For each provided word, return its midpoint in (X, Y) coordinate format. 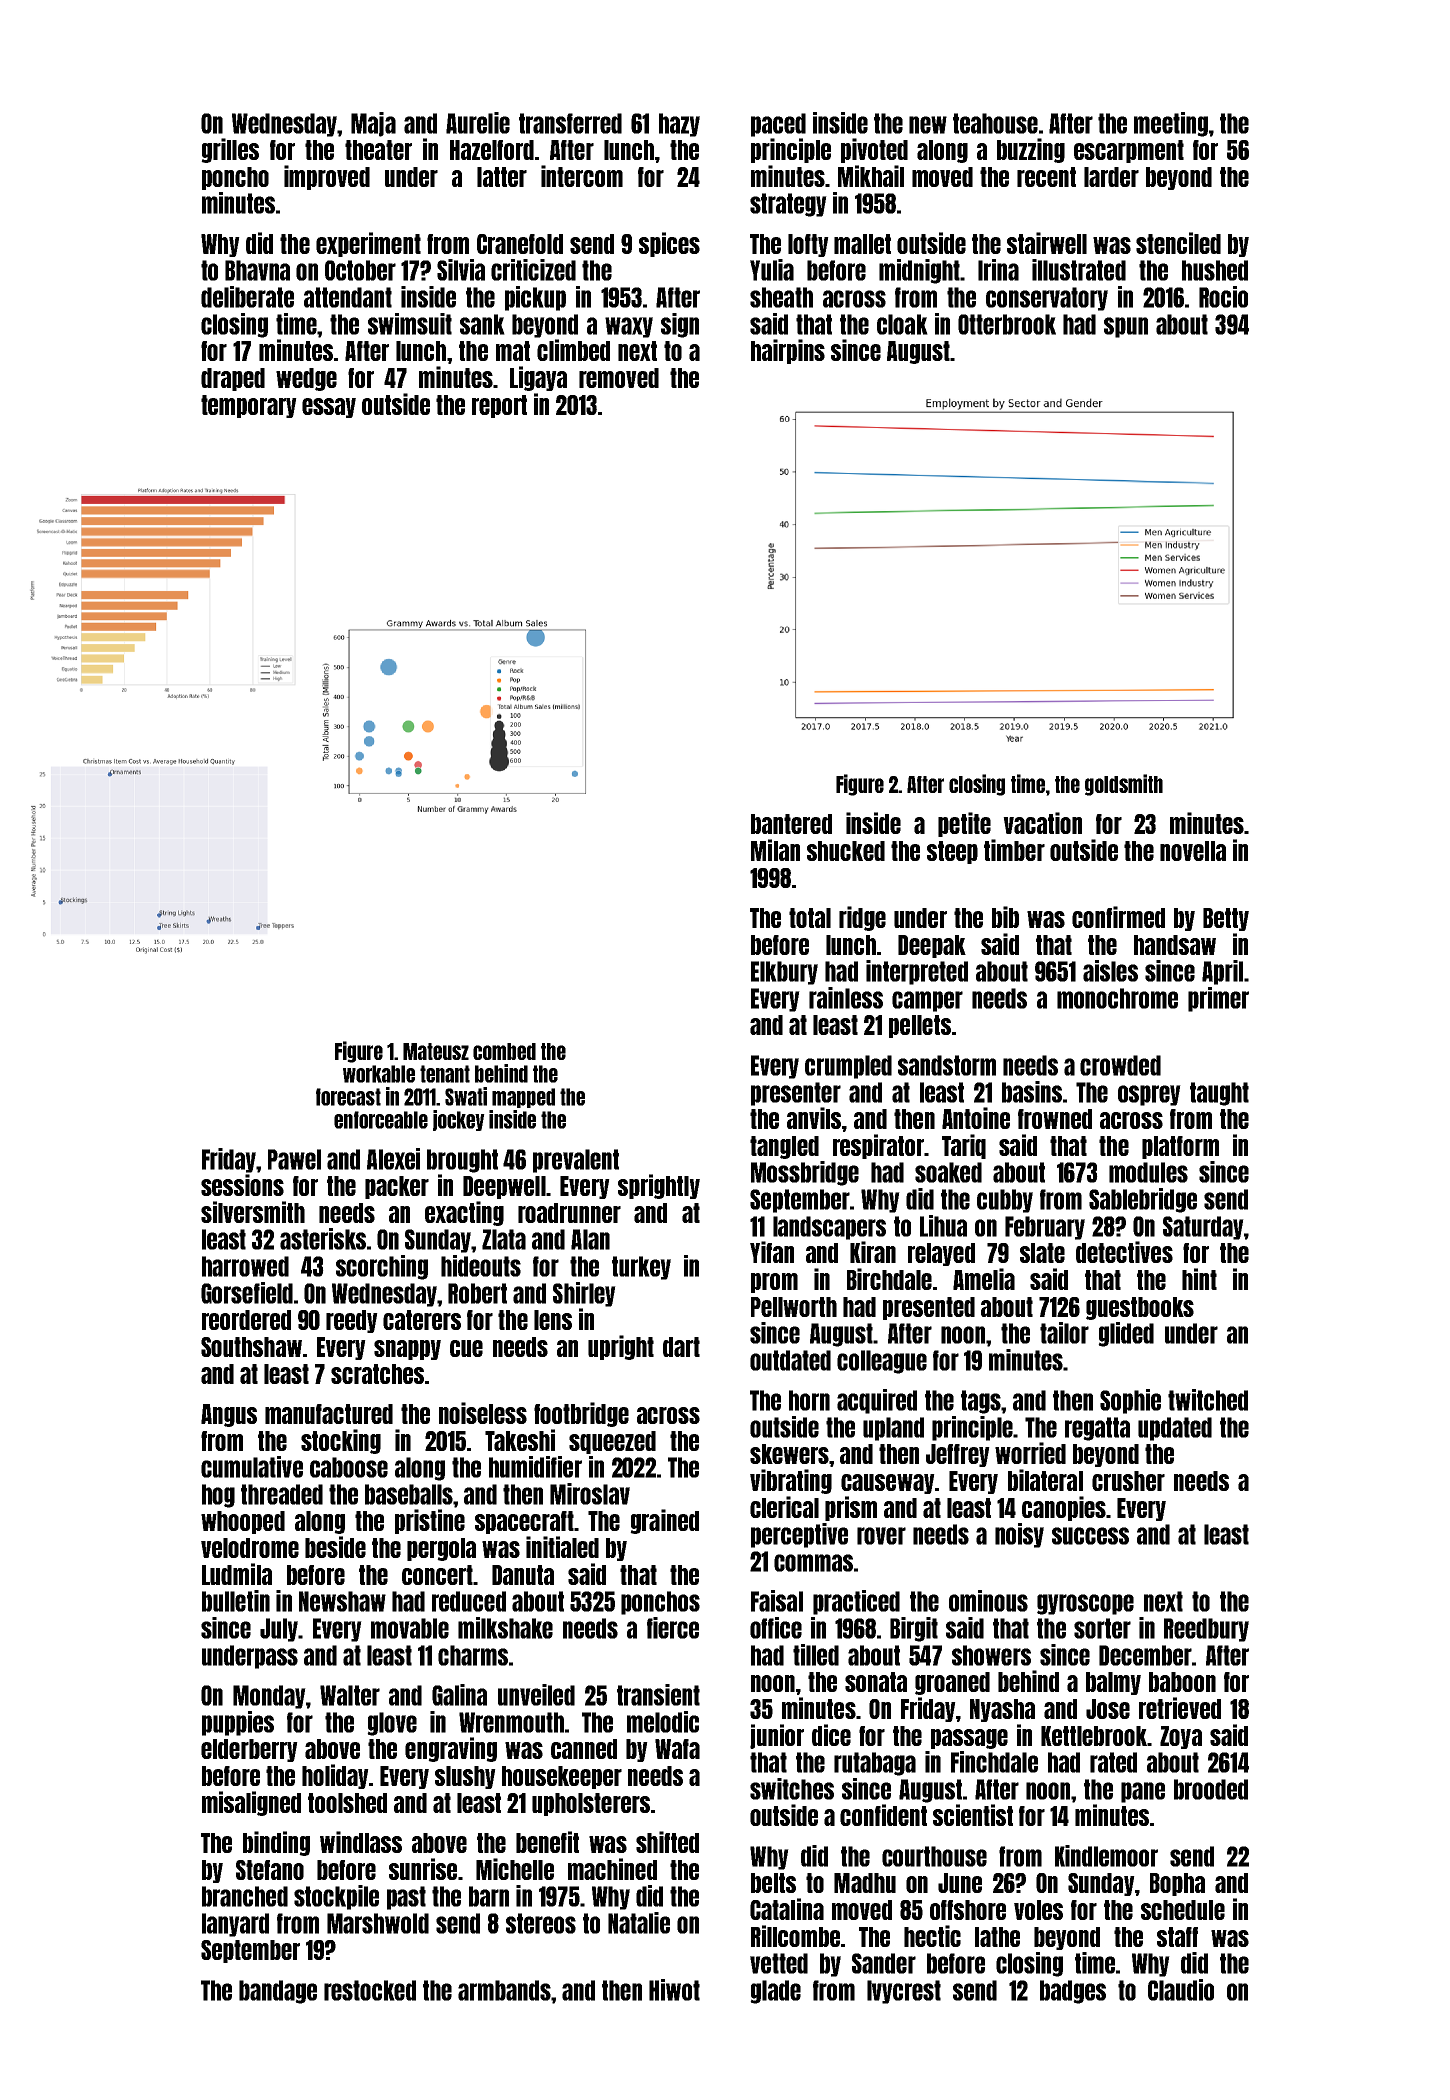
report (499, 406)
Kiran (873, 1252)
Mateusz (436, 1051)
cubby (1005, 1201)
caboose (349, 1467)
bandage (278, 1992)
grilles (230, 150)
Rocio (1223, 297)
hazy (679, 125)
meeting (1171, 124)
